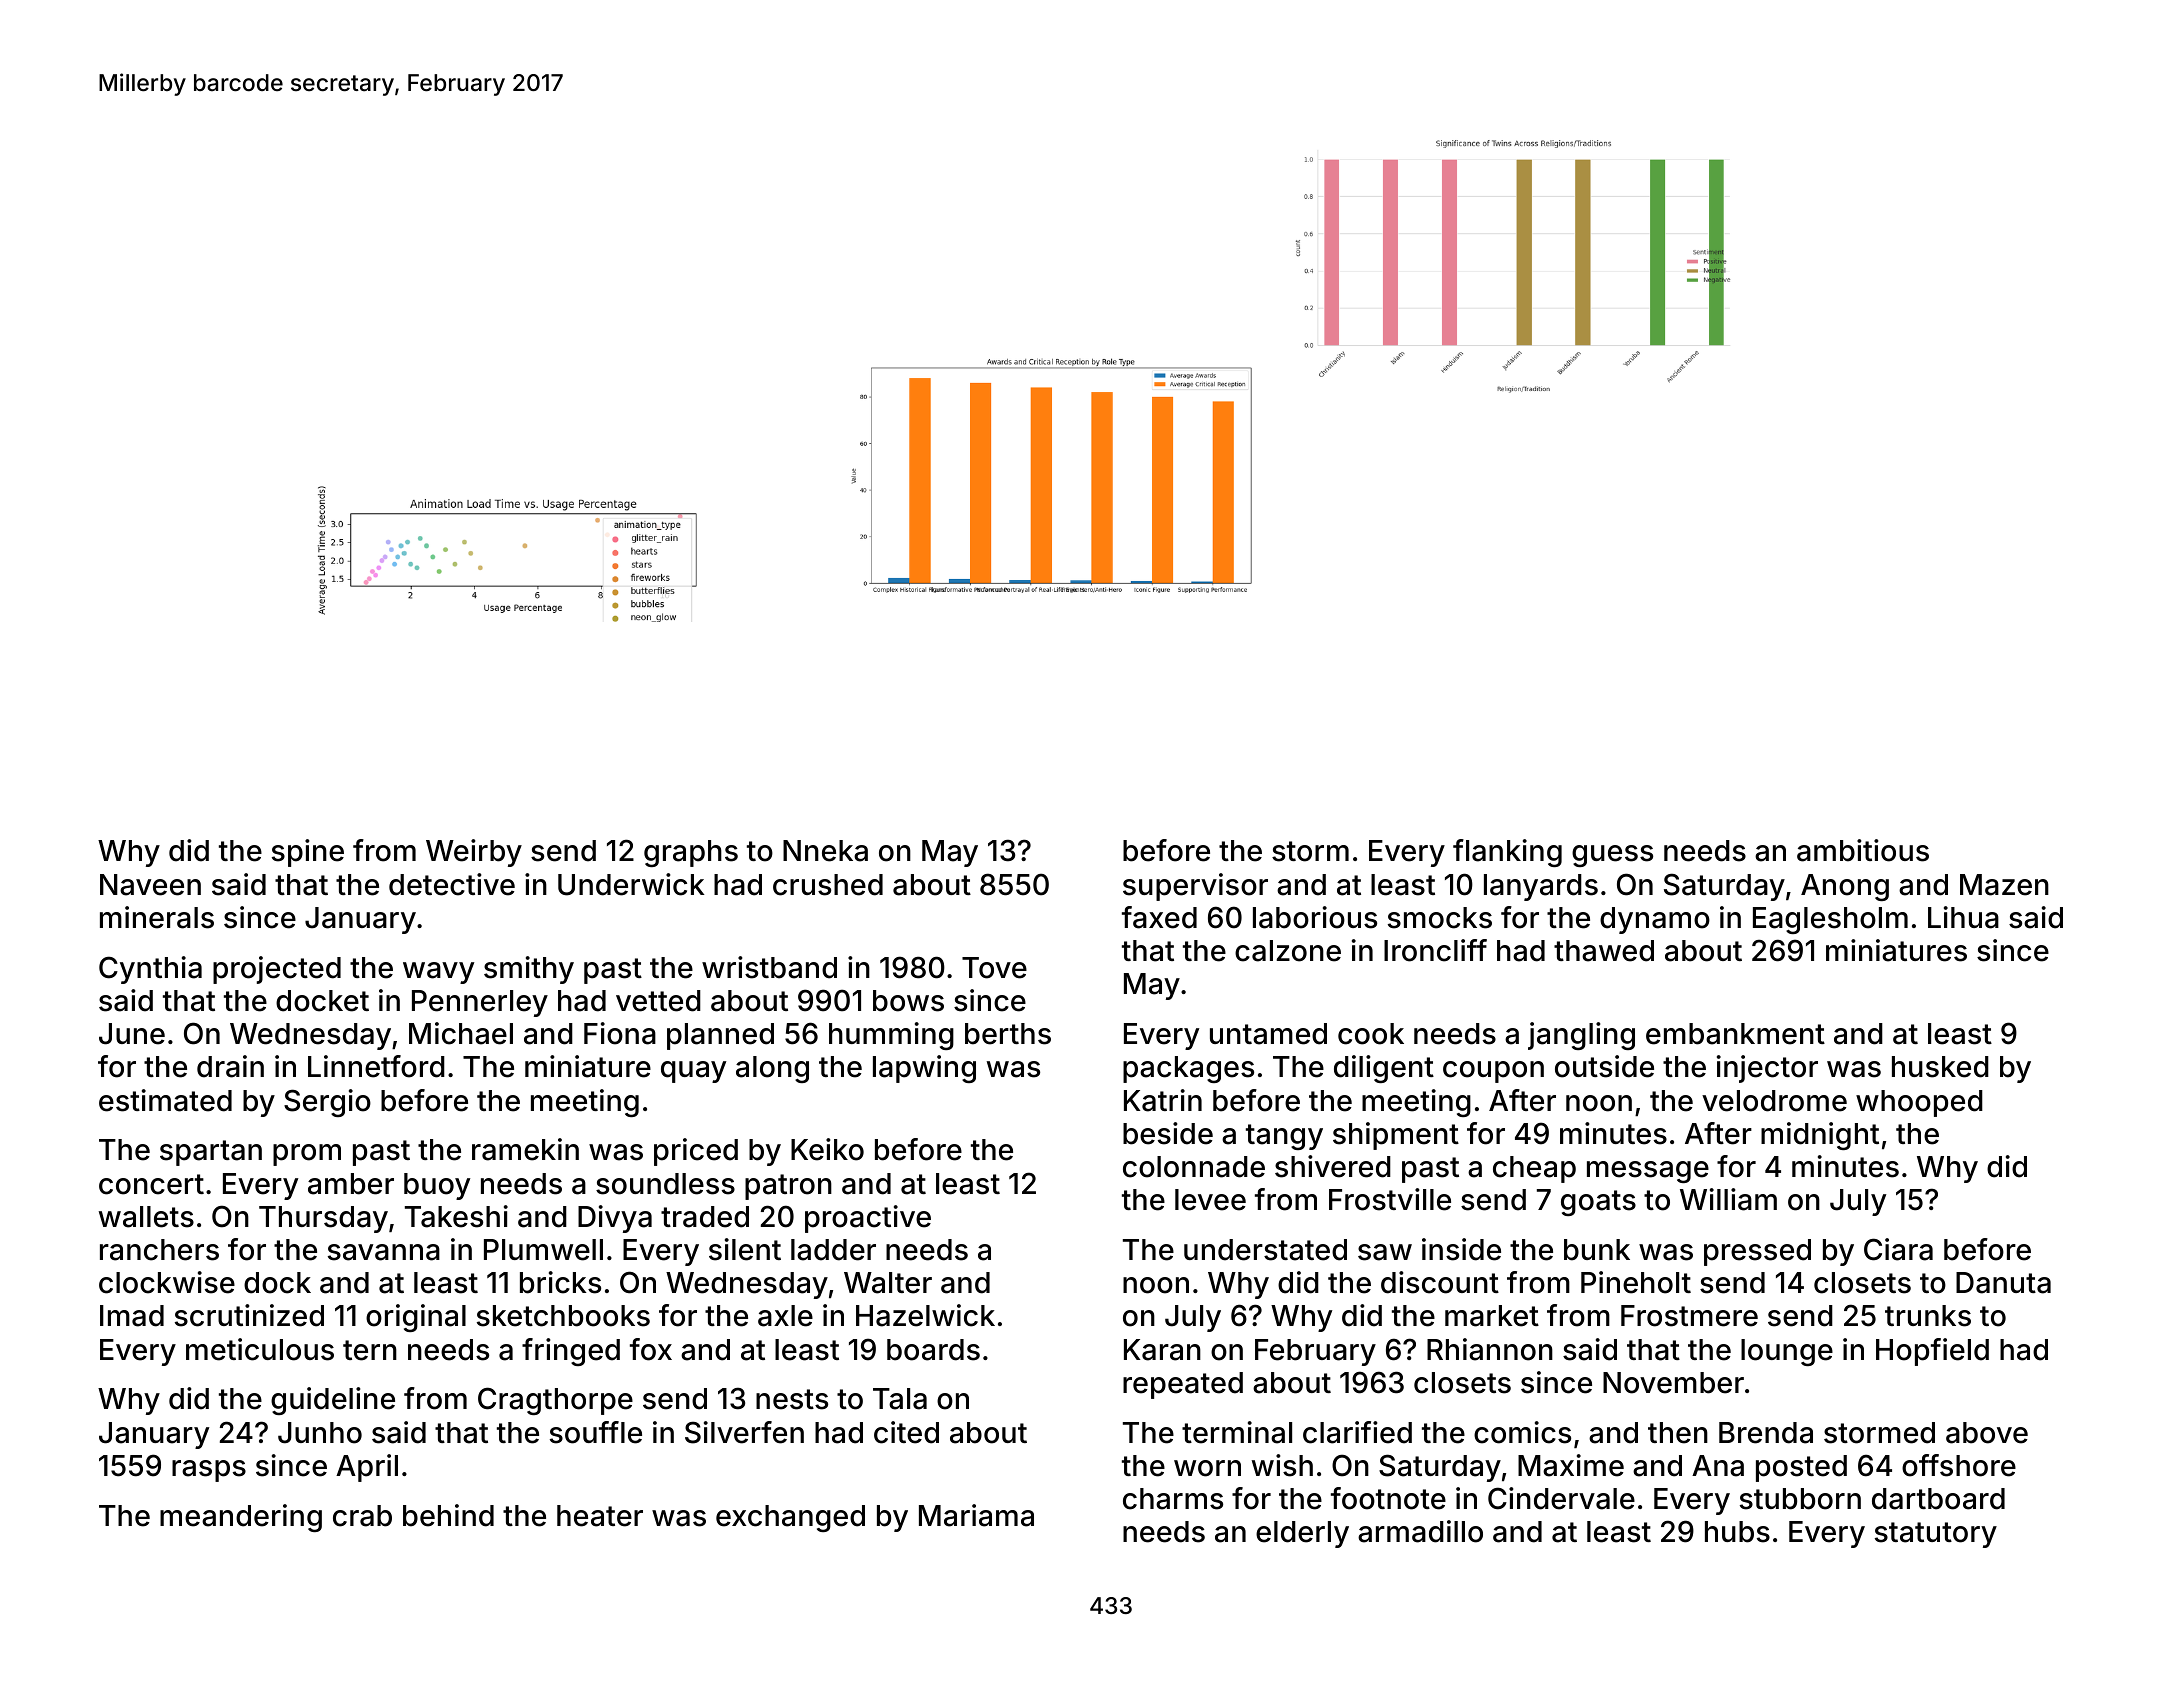 The height and width of the screenshot is (1683, 2178). I want to click on husked, so click(1940, 1067).
